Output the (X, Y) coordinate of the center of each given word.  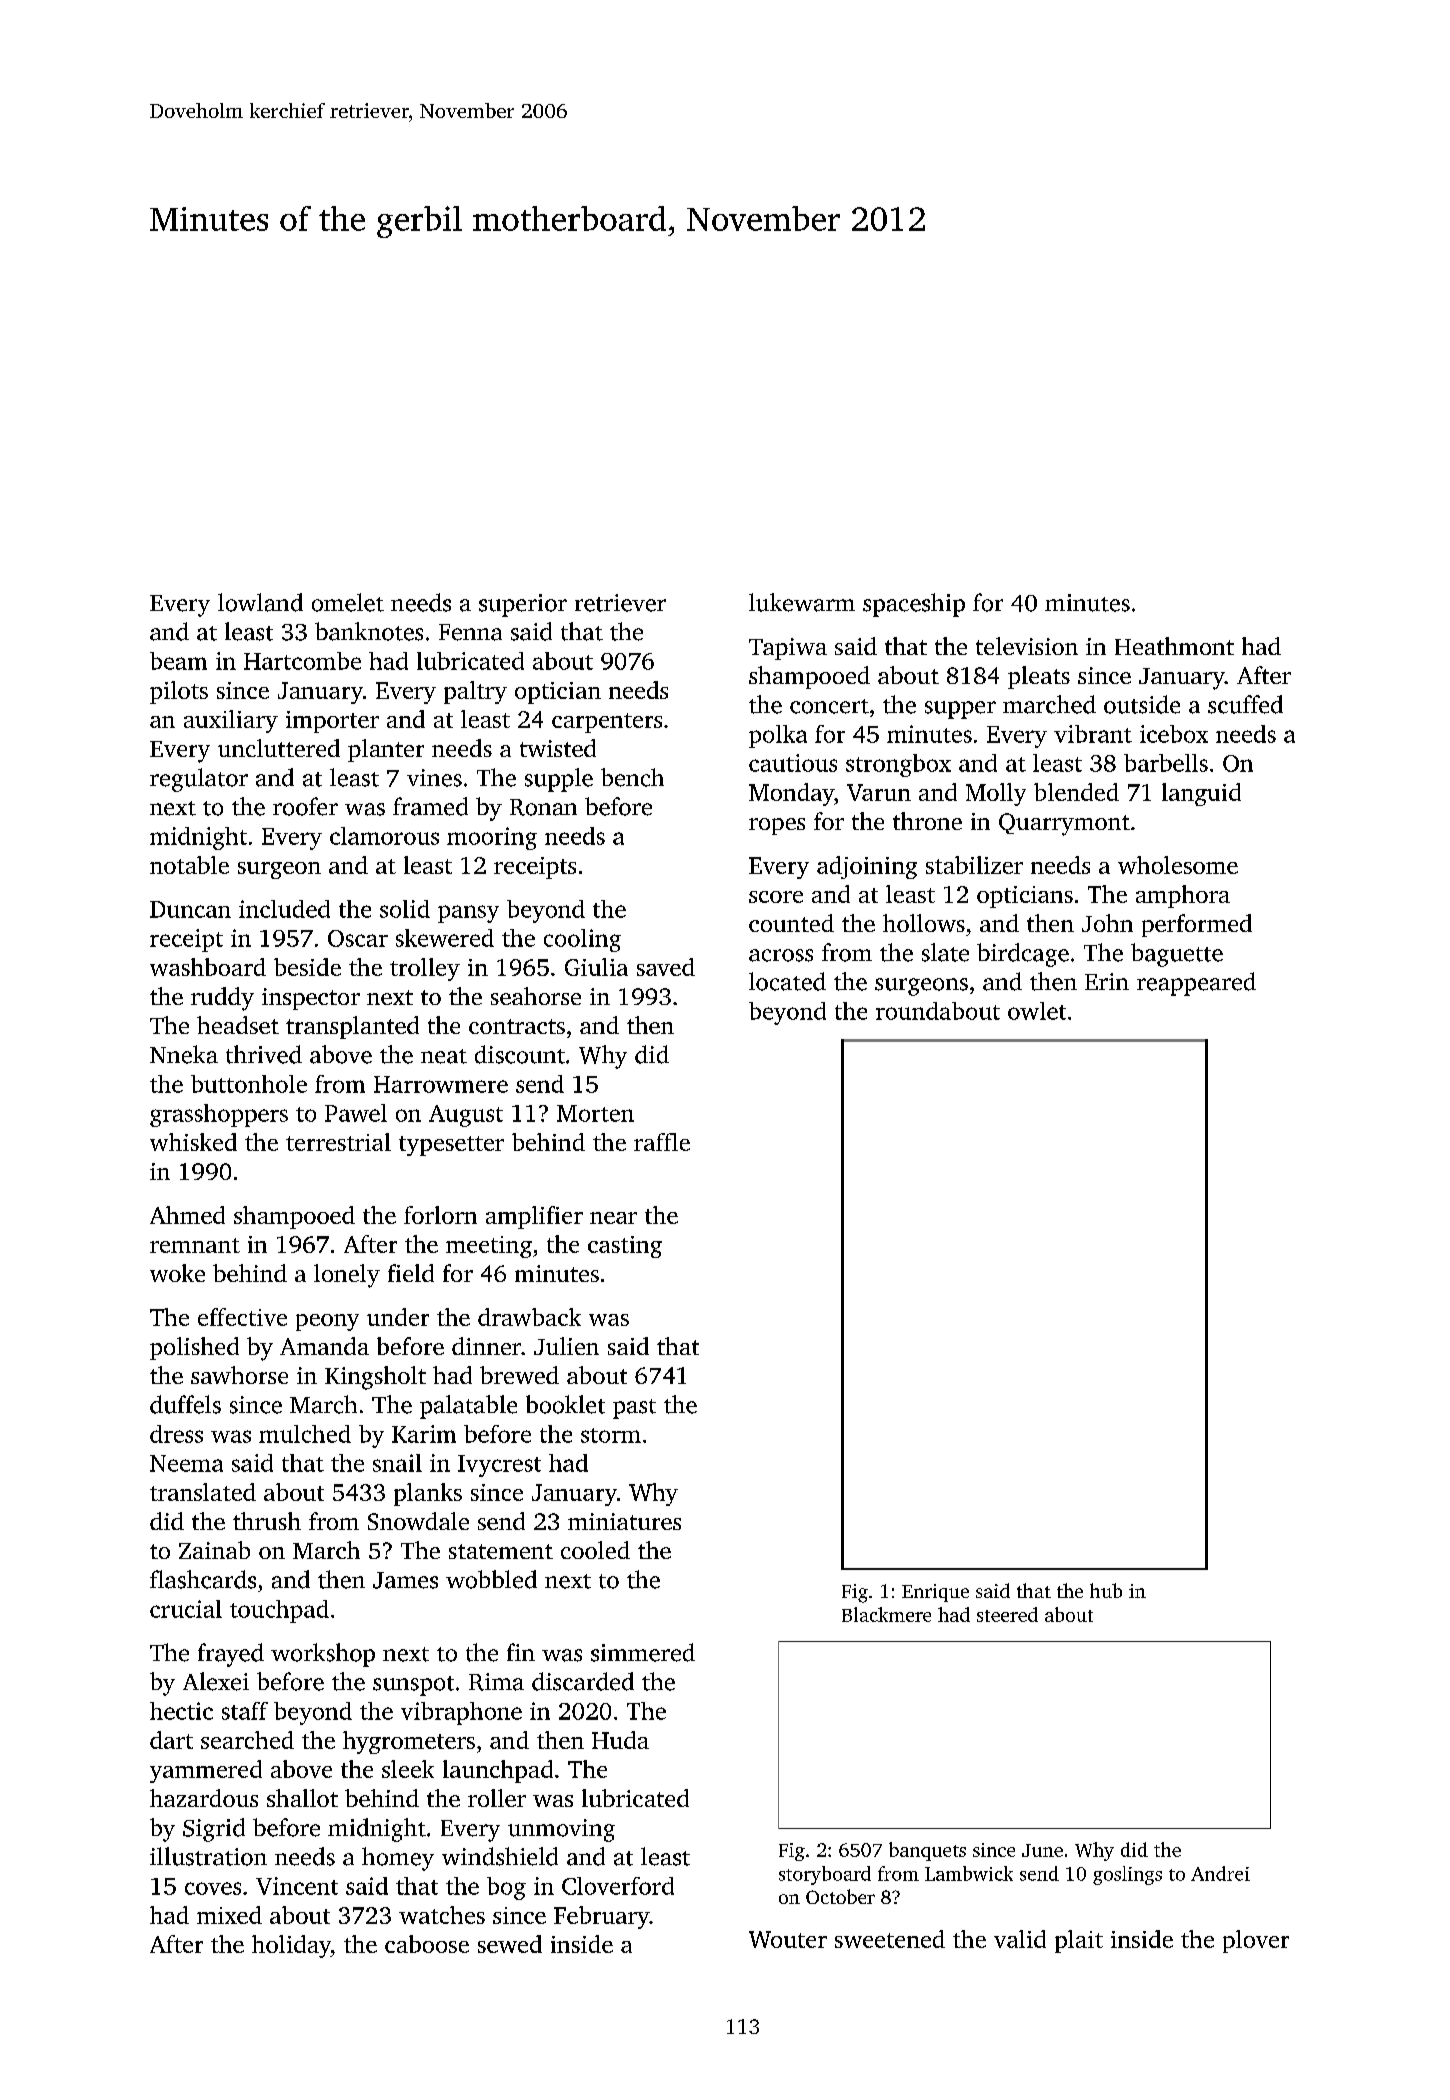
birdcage (1023, 955)
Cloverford (618, 1886)
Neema (186, 1463)
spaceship (914, 605)
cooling (582, 940)
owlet (1037, 1011)
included (284, 909)
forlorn (440, 1215)
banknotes (369, 631)
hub (1106, 1590)
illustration (208, 1856)
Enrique (935, 1593)
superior (523, 605)
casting (625, 1247)
